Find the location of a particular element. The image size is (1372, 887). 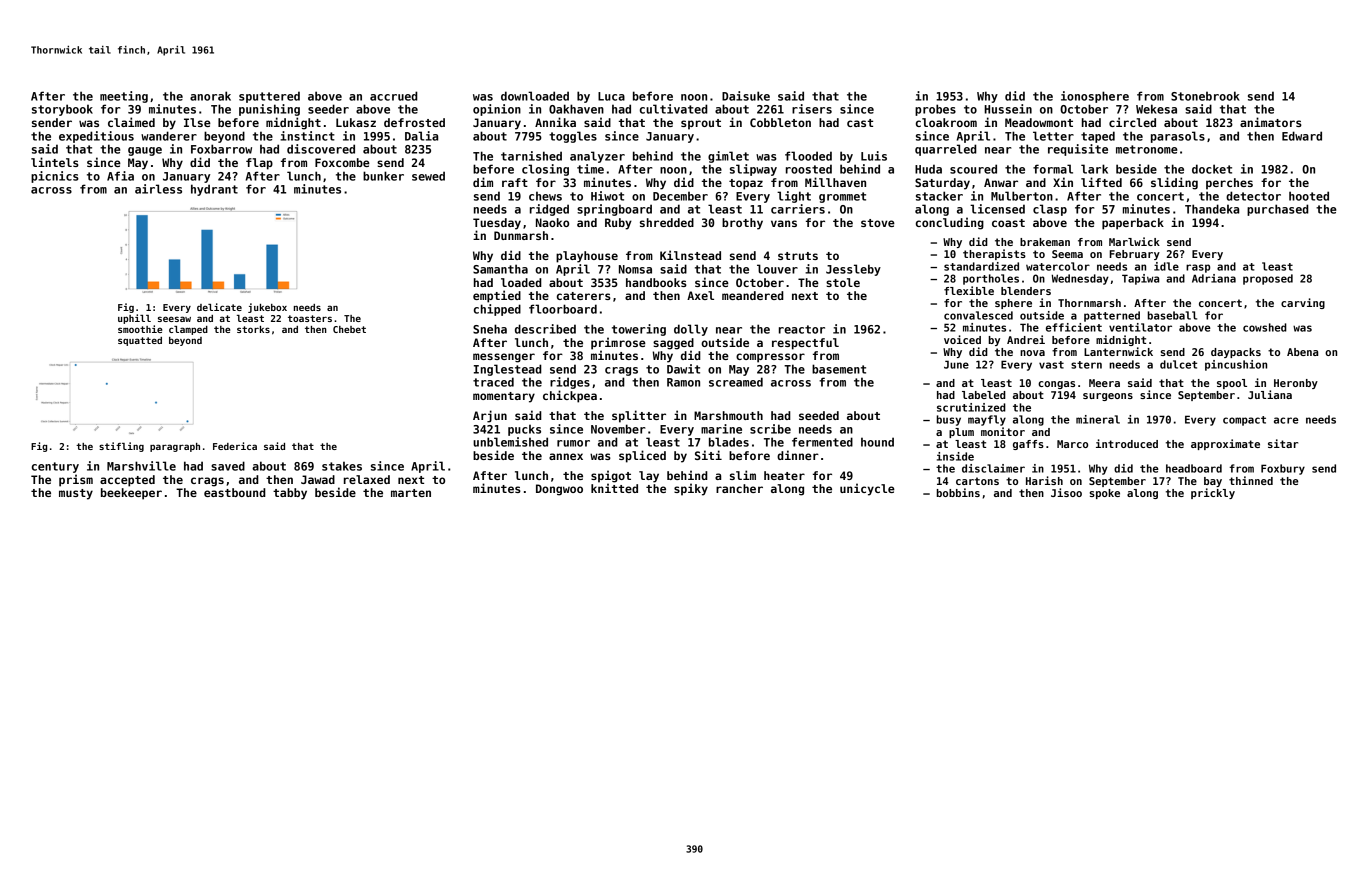

Stonebrook is located at coordinates (1205, 96).
